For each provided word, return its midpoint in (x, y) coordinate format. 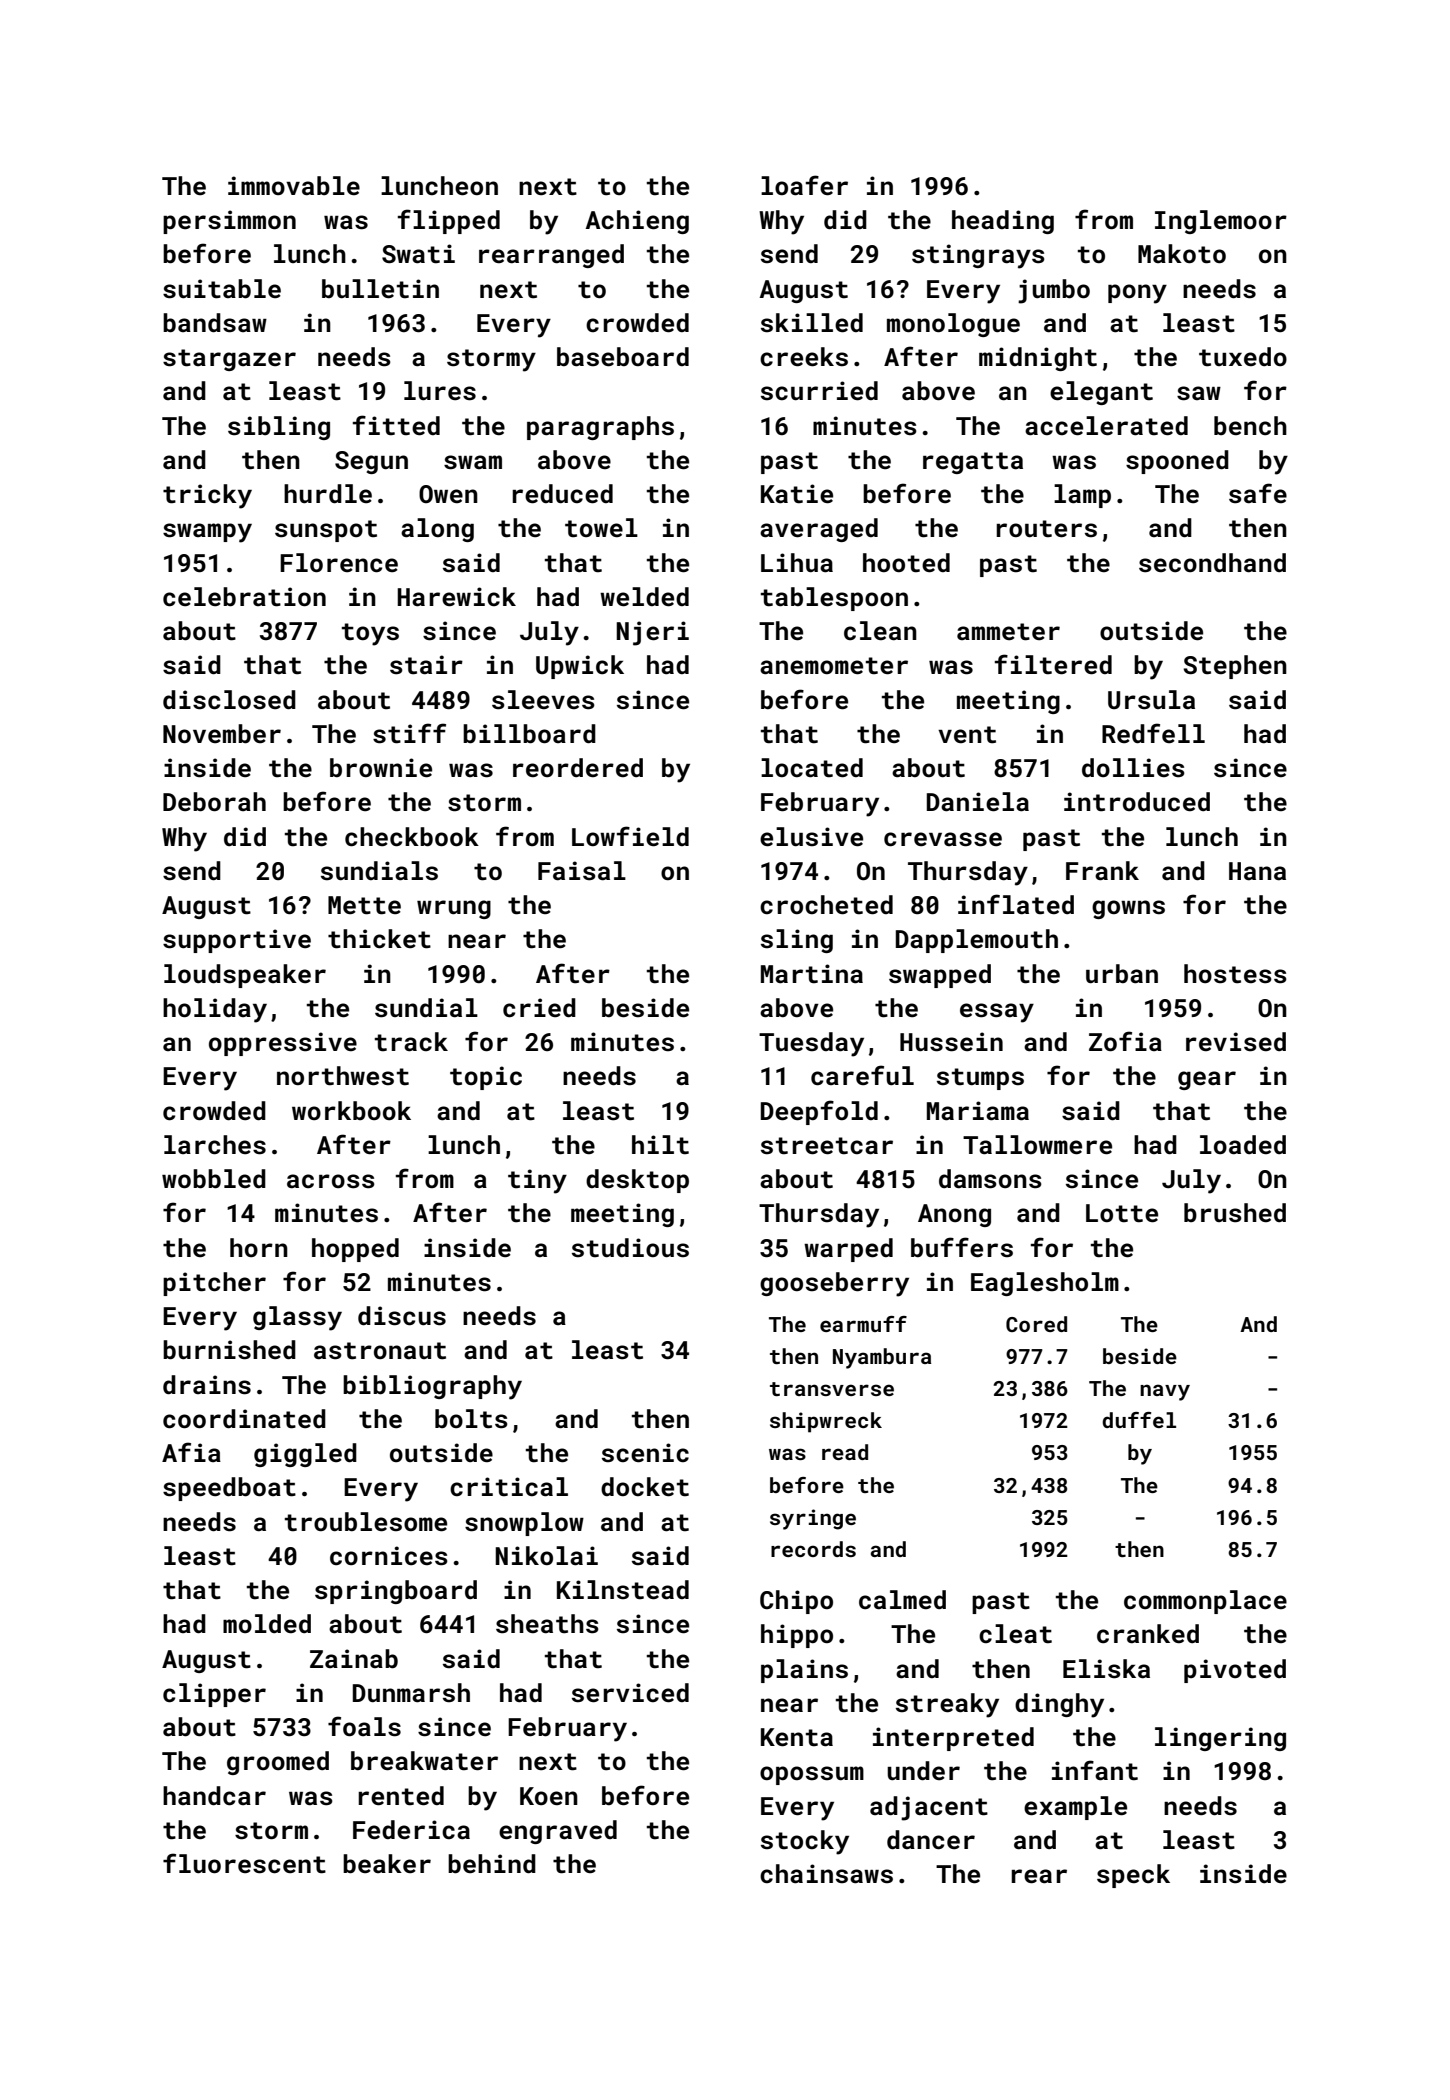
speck (1133, 1876)
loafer (804, 185)
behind (492, 1864)
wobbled (214, 1179)
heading (1003, 222)
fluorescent (244, 1863)
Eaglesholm (1045, 1284)
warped (848, 1250)
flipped (449, 221)
